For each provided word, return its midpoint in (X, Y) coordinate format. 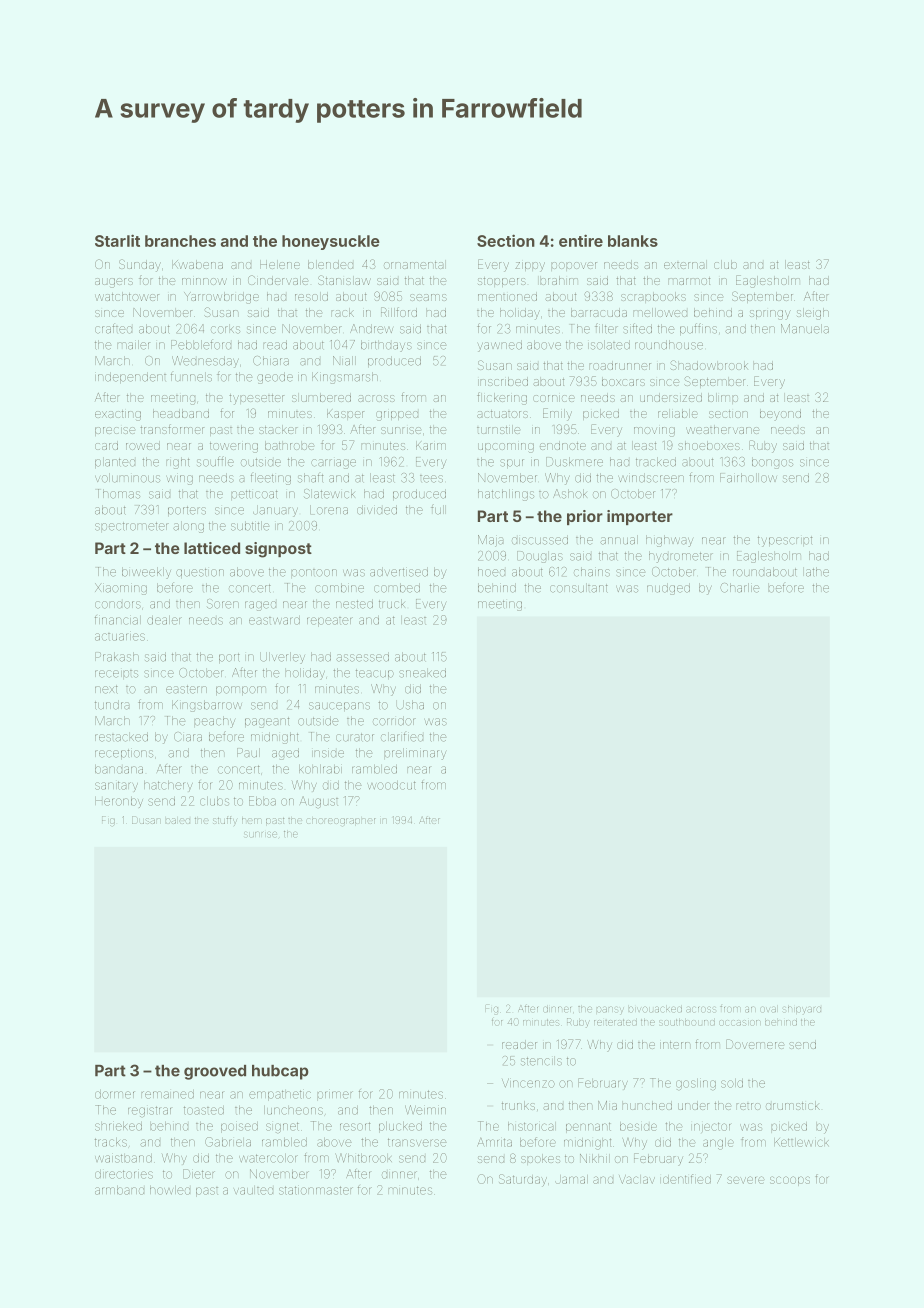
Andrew (371, 329)
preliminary (415, 754)
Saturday (523, 1180)
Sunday (140, 265)
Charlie (739, 588)
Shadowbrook (709, 365)
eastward (274, 620)
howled (170, 1190)
